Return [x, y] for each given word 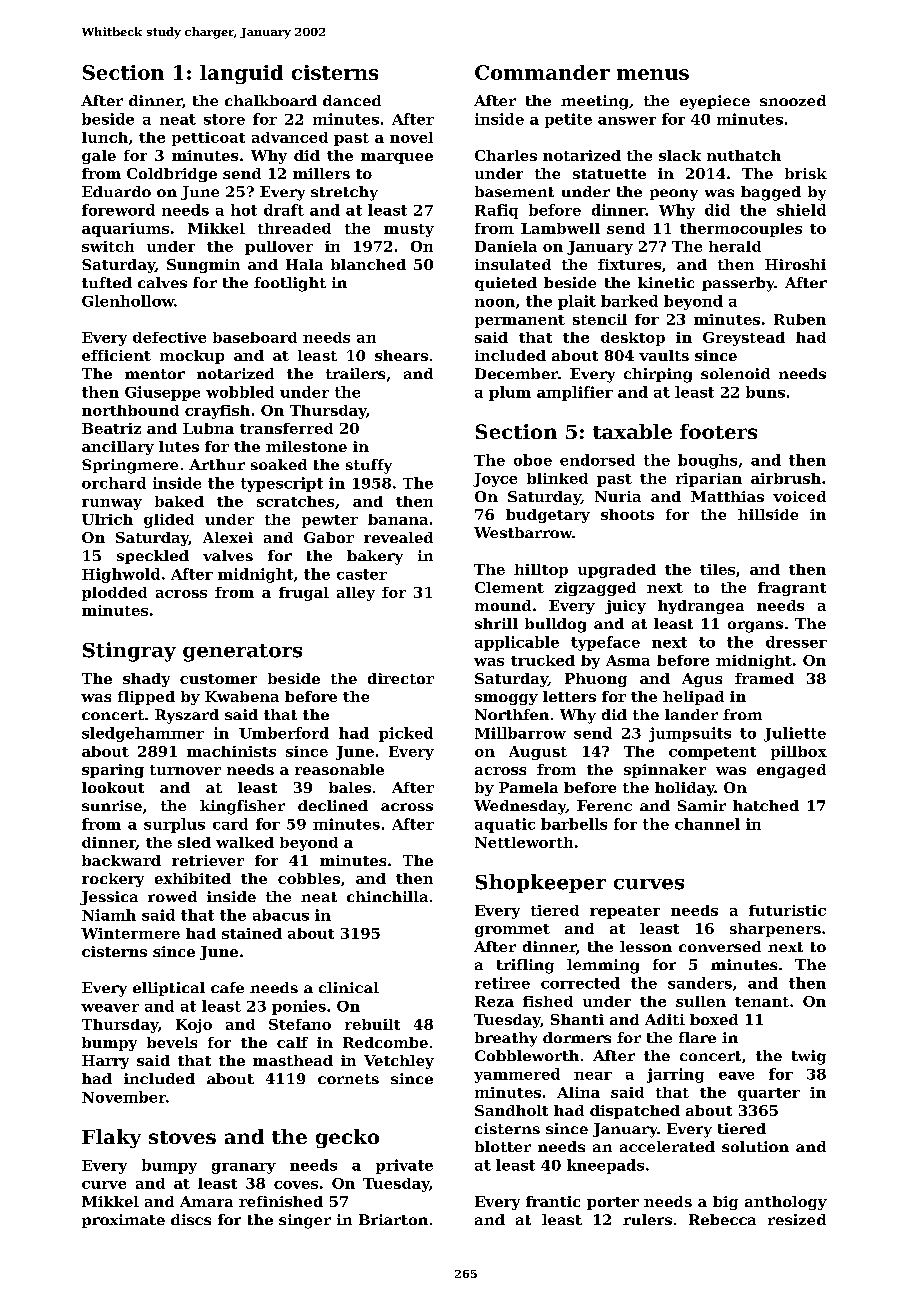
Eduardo [116, 191]
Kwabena [242, 696]
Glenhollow [128, 301]
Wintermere [130, 933]
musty [409, 230]
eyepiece [715, 102]
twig [809, 1057]
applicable [517, 643]
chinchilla [387, 896]
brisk [806, 173]
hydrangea [701, 607]
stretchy [344, 193]
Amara [206, 1201]
